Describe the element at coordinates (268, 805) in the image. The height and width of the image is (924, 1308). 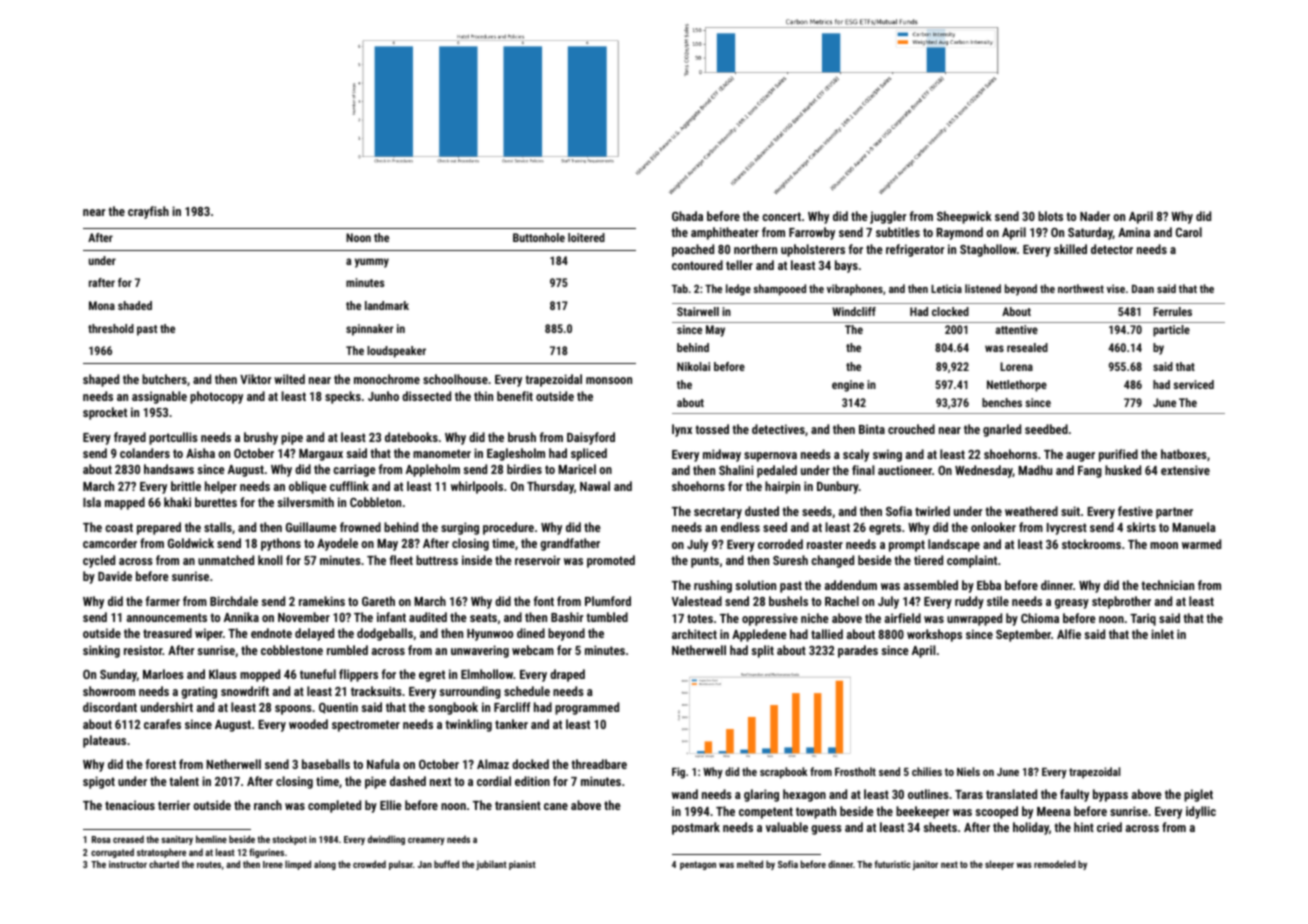
I see `ranch` at that location.
